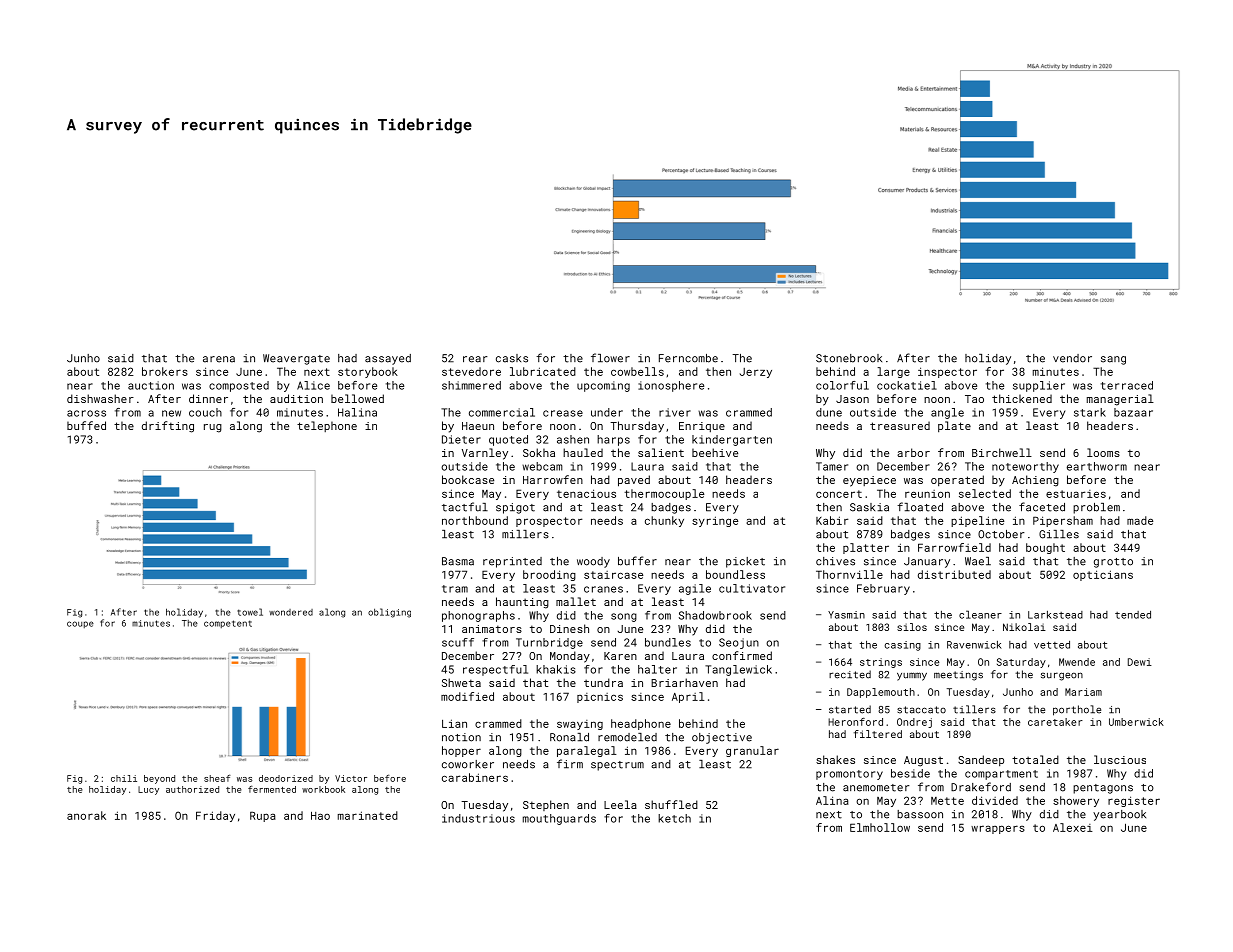  What do you see at coordinates (80, 624) in the image?
I see `coupe` at bounding box center [80, 624].
